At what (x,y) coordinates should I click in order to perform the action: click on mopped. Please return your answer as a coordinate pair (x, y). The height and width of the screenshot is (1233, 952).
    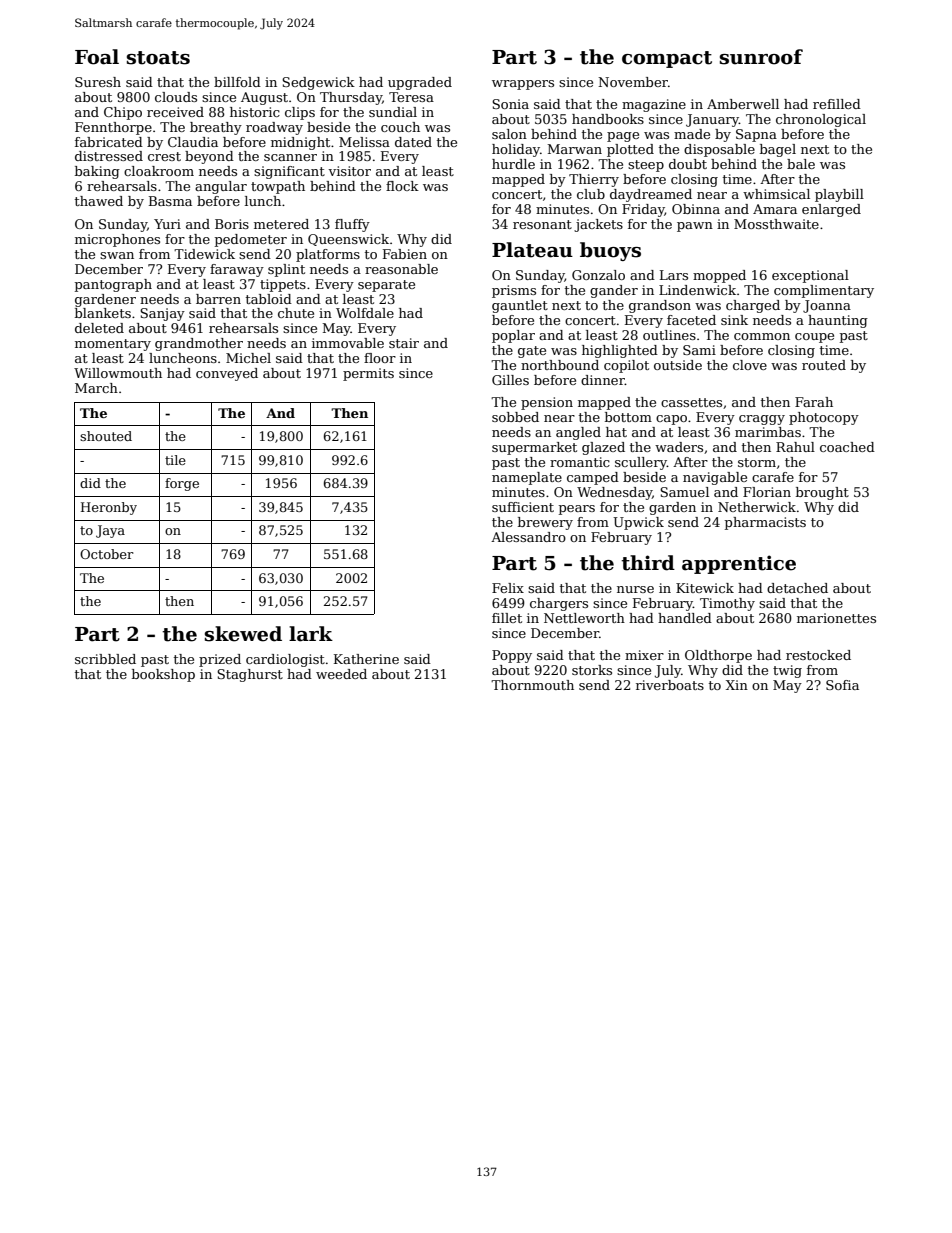
    Looking at the image, I should click on (719, 276).
